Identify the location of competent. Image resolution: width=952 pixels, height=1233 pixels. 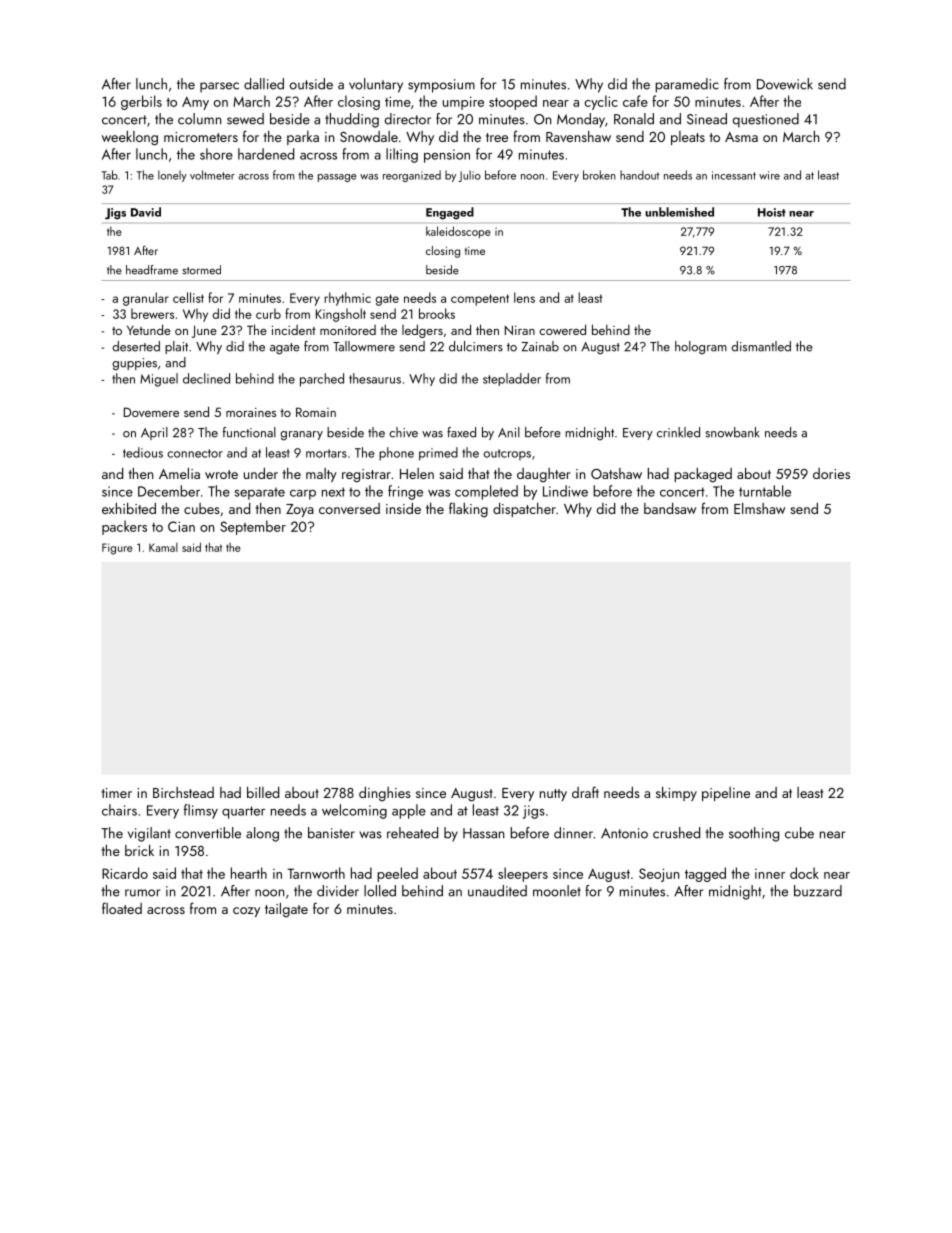
(480, 300).
